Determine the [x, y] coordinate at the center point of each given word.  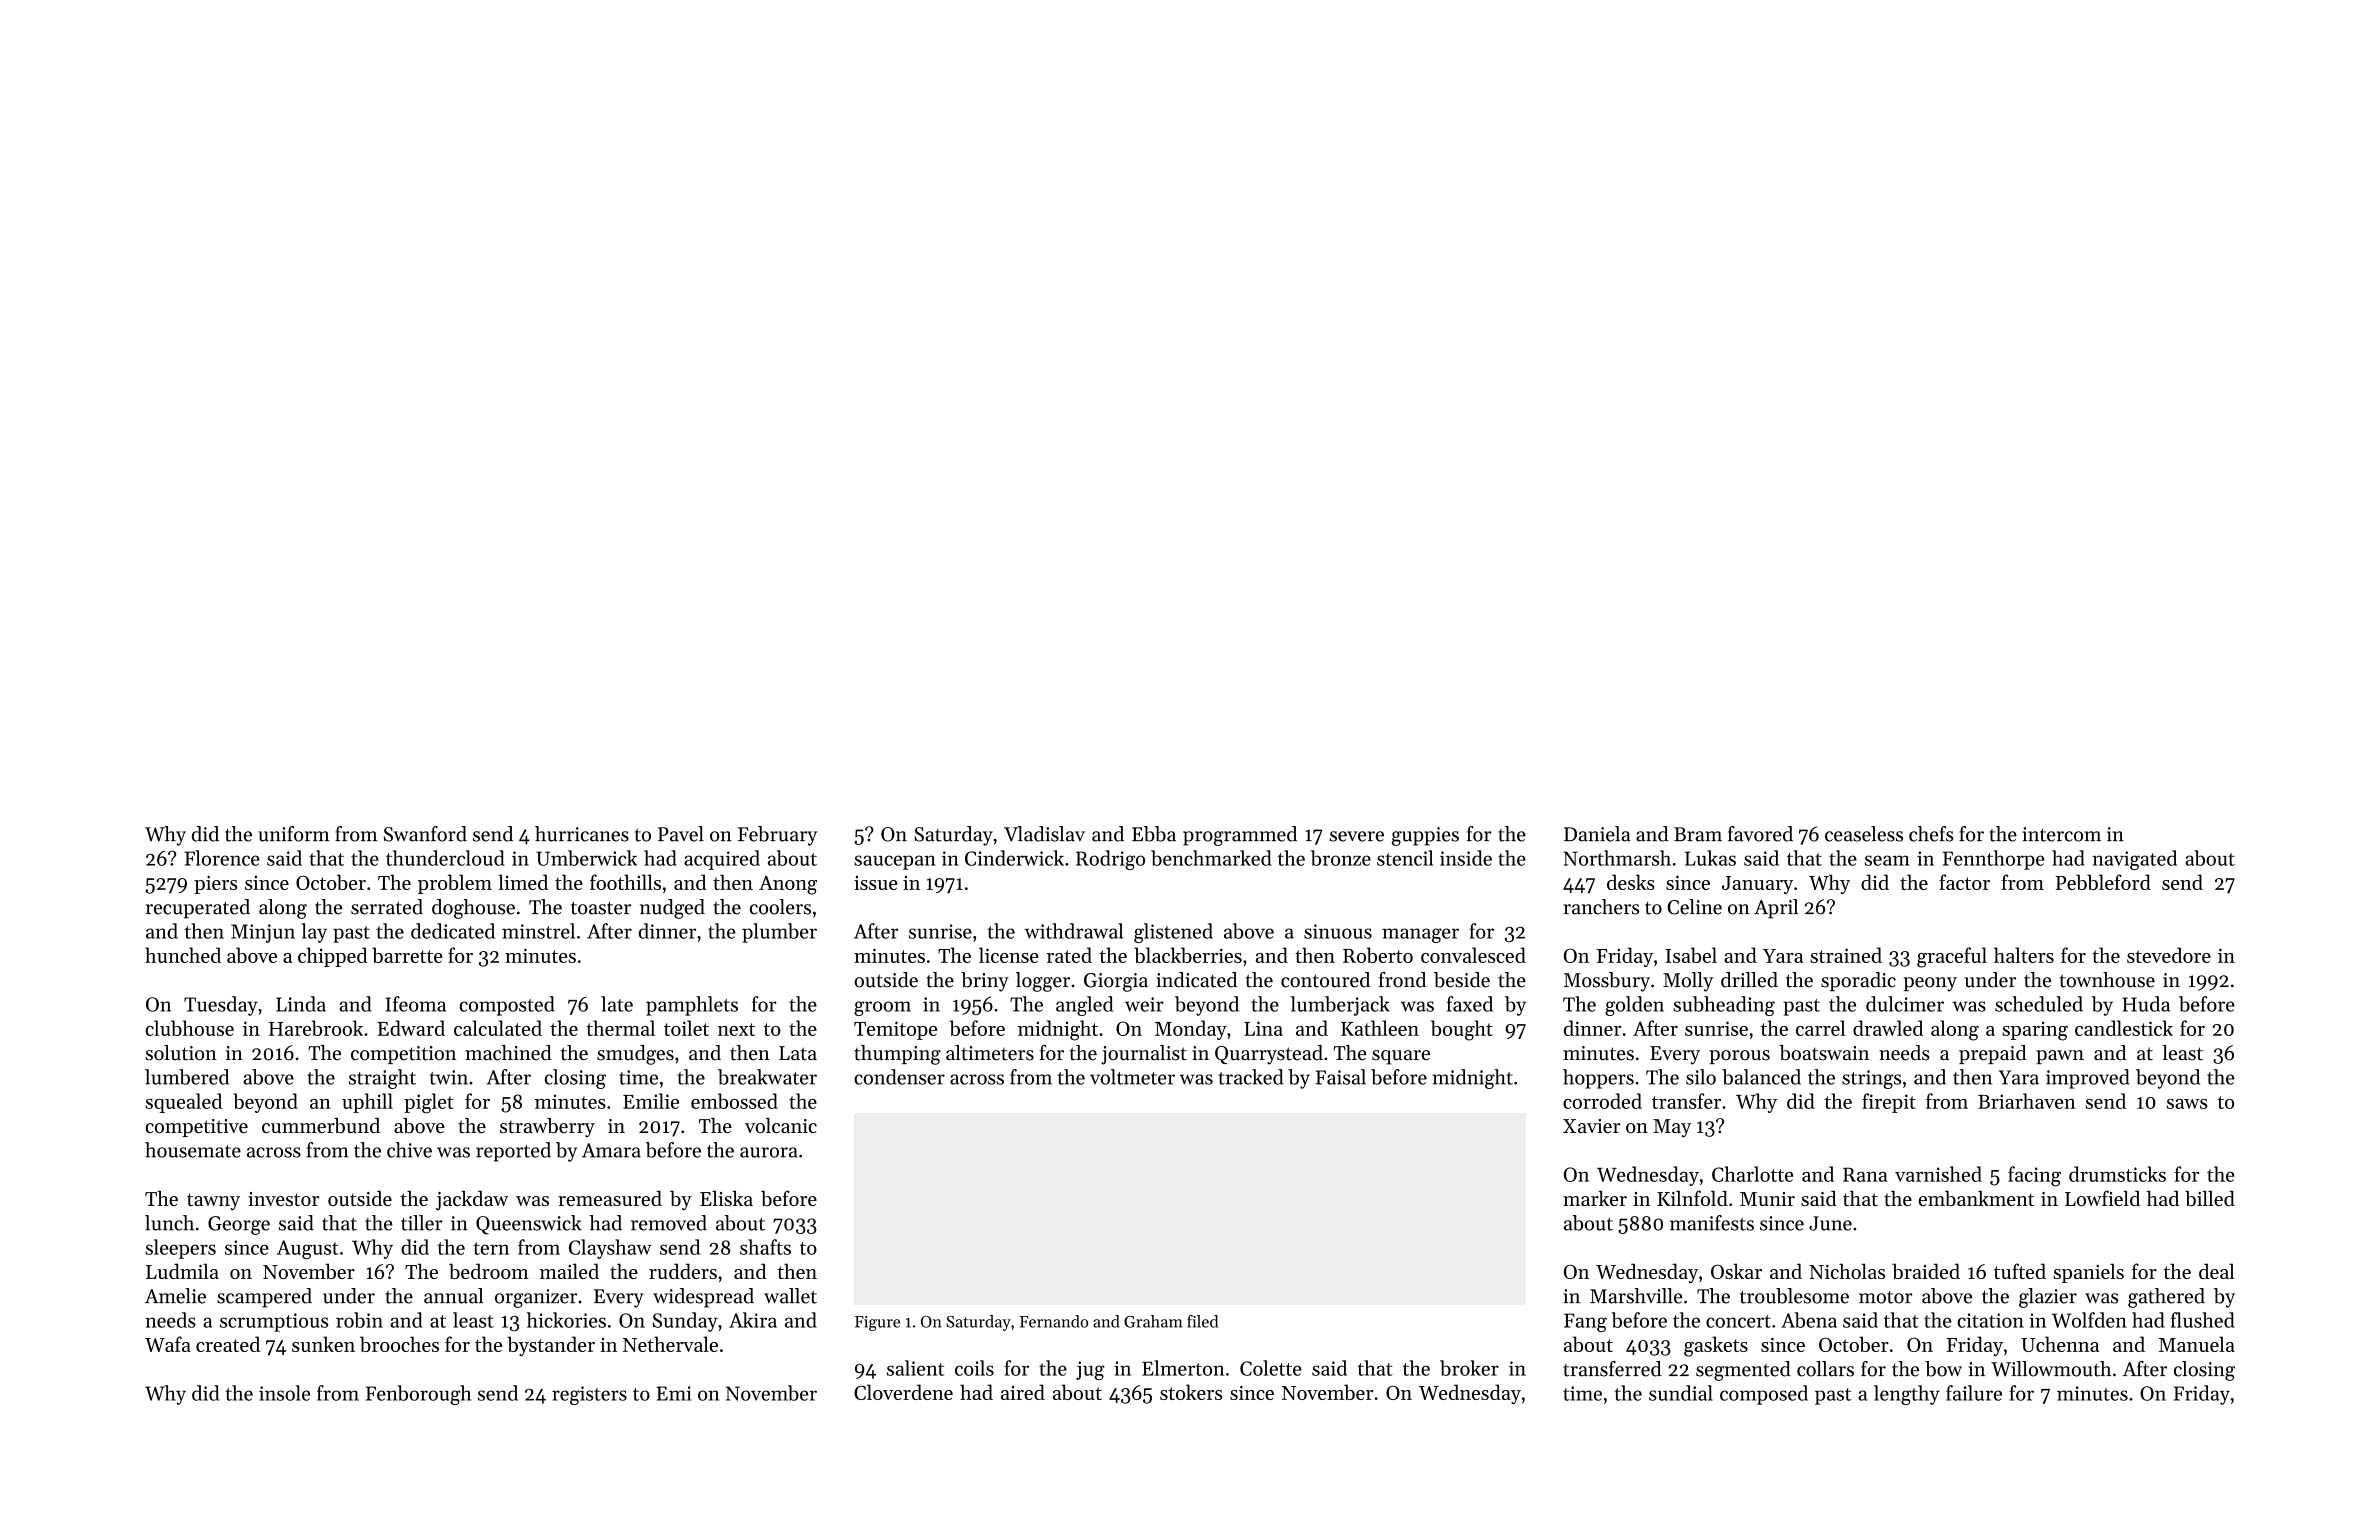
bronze [1341, 858]
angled [1084, 1006]
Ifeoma [416, 1004]
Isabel [1691, 955]
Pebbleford [2103, 882]
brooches [399, 1344]
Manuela [2197, 1344]
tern [491, 1248]
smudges [635, 1055]
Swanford [425, 834]
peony [1930, 984]
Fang [1585, 1322]
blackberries [1188, 955]
